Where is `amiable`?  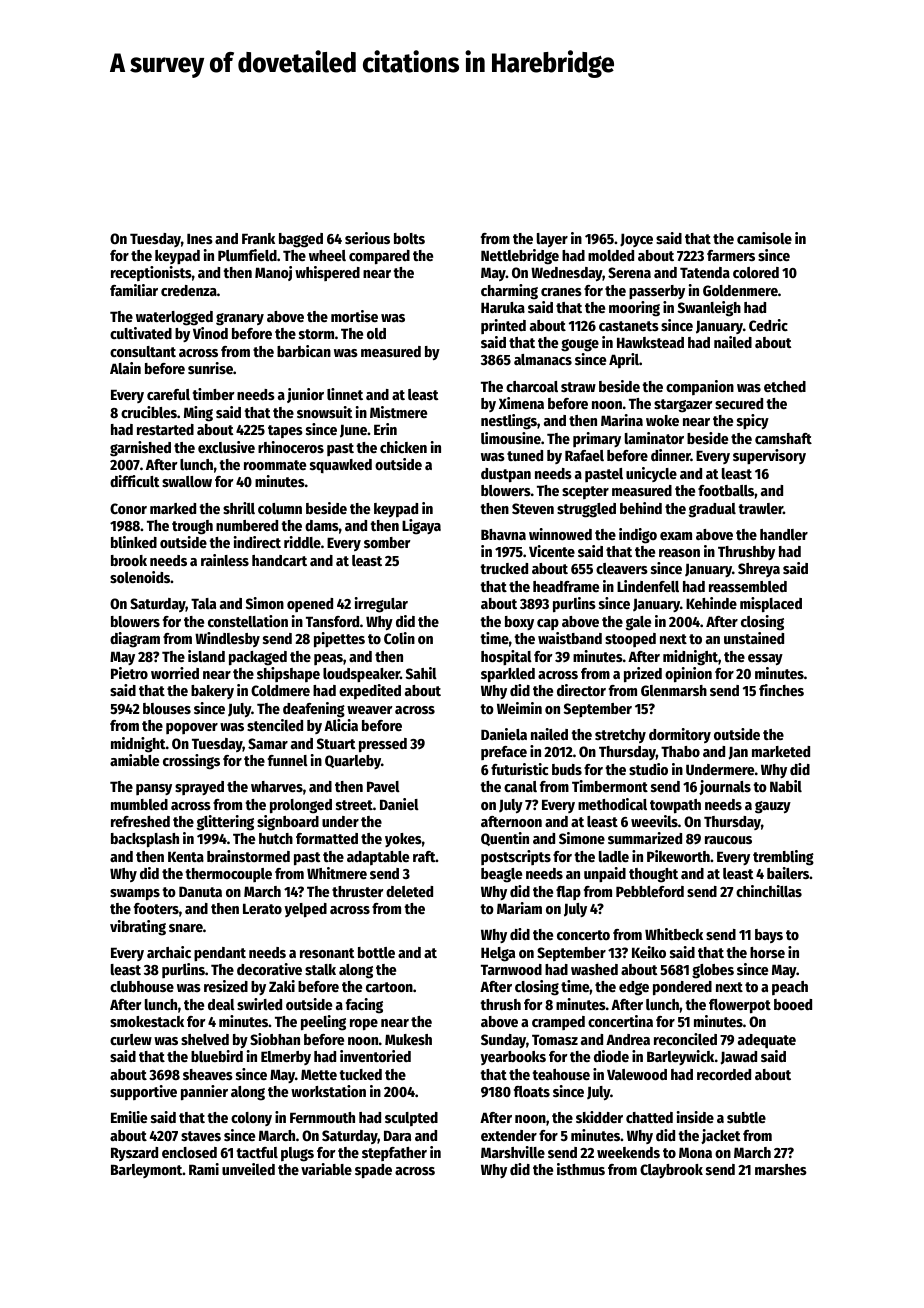
amiable is located at coordinates (134, 760).
